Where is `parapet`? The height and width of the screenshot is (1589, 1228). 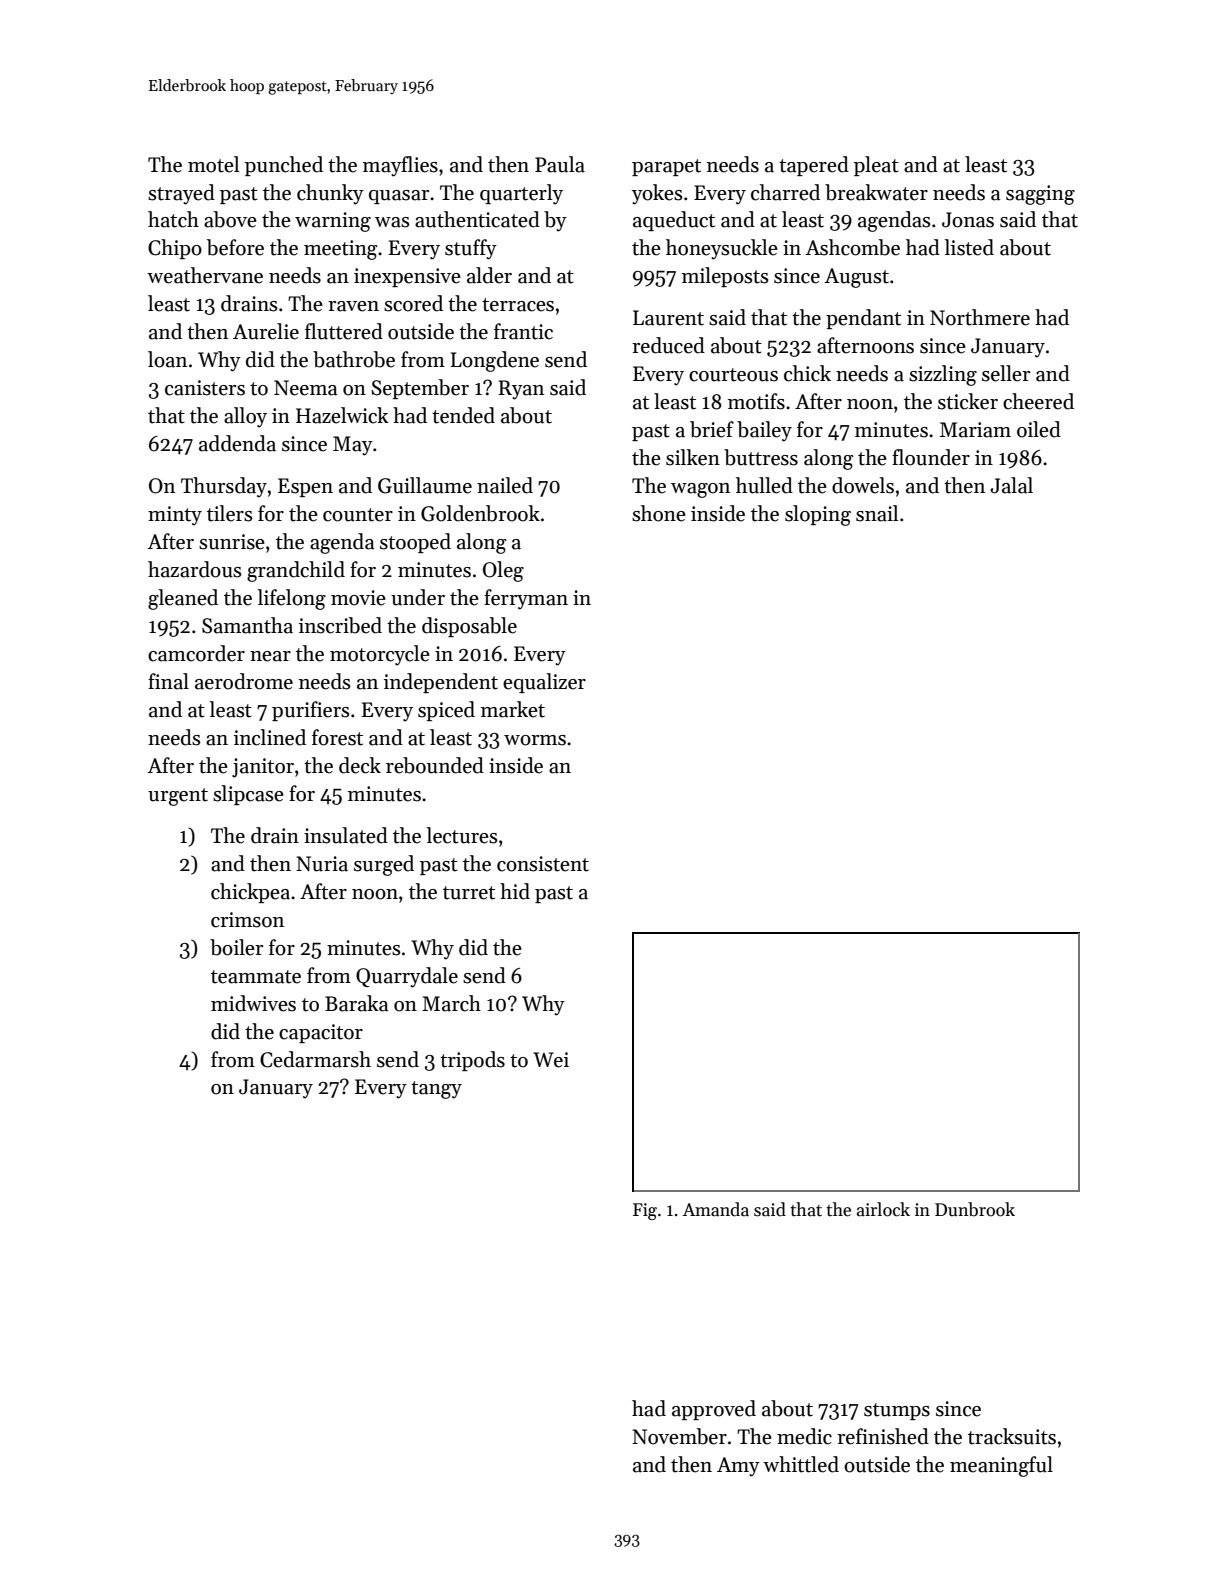
parapet is located at coordinates (666, 167).
